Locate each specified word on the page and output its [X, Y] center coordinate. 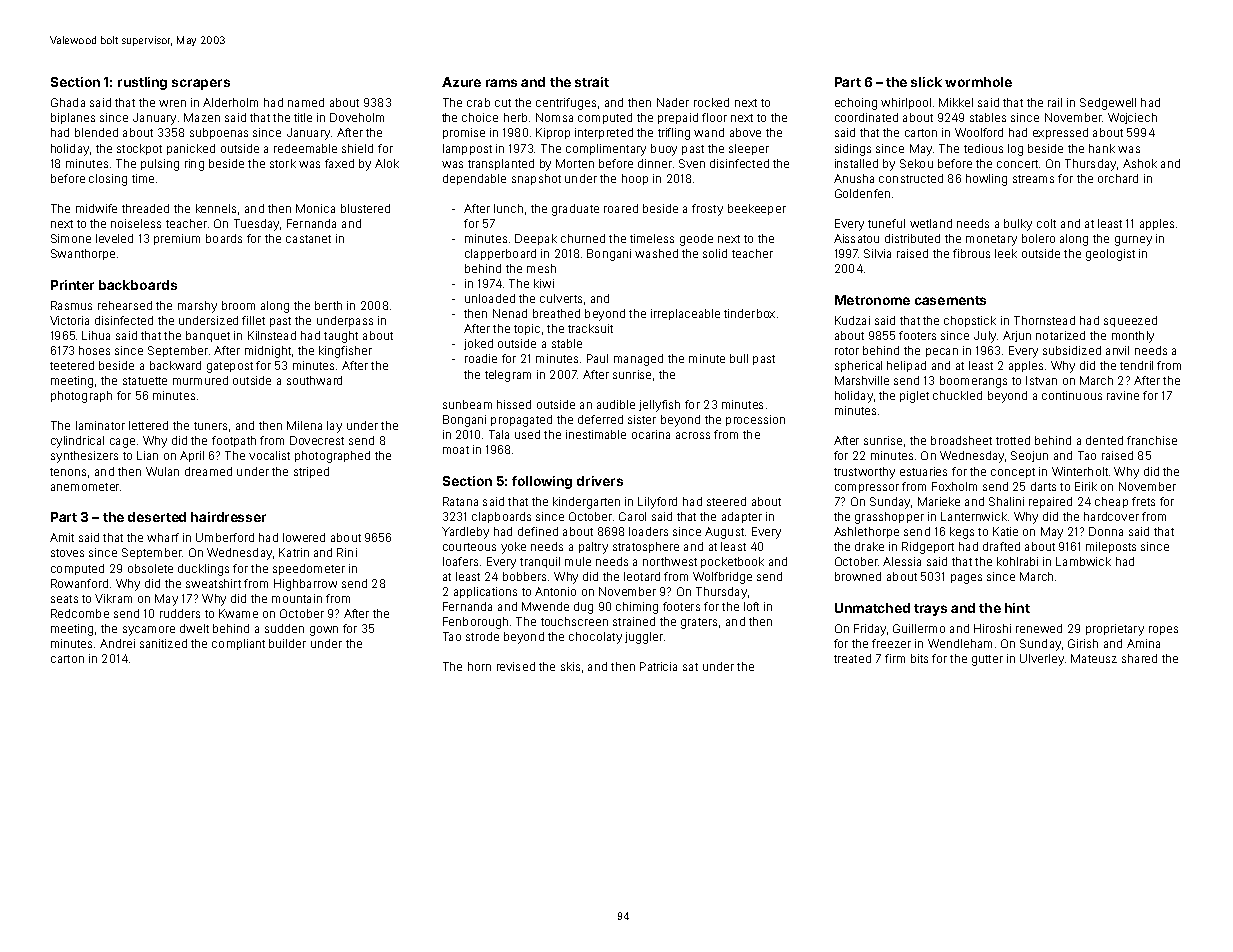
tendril [1136, 365]
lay [334, 427]
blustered [365, 208]
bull [739, 358]
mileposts [1111, 547]
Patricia [658, 666]
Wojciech [1132, 118]
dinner [655, 163]
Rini [347, 552]
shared [1139, 658]
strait [592, 82]
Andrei [117, 643]
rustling [142, 83]
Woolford [979, 132]
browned [858, 576]
